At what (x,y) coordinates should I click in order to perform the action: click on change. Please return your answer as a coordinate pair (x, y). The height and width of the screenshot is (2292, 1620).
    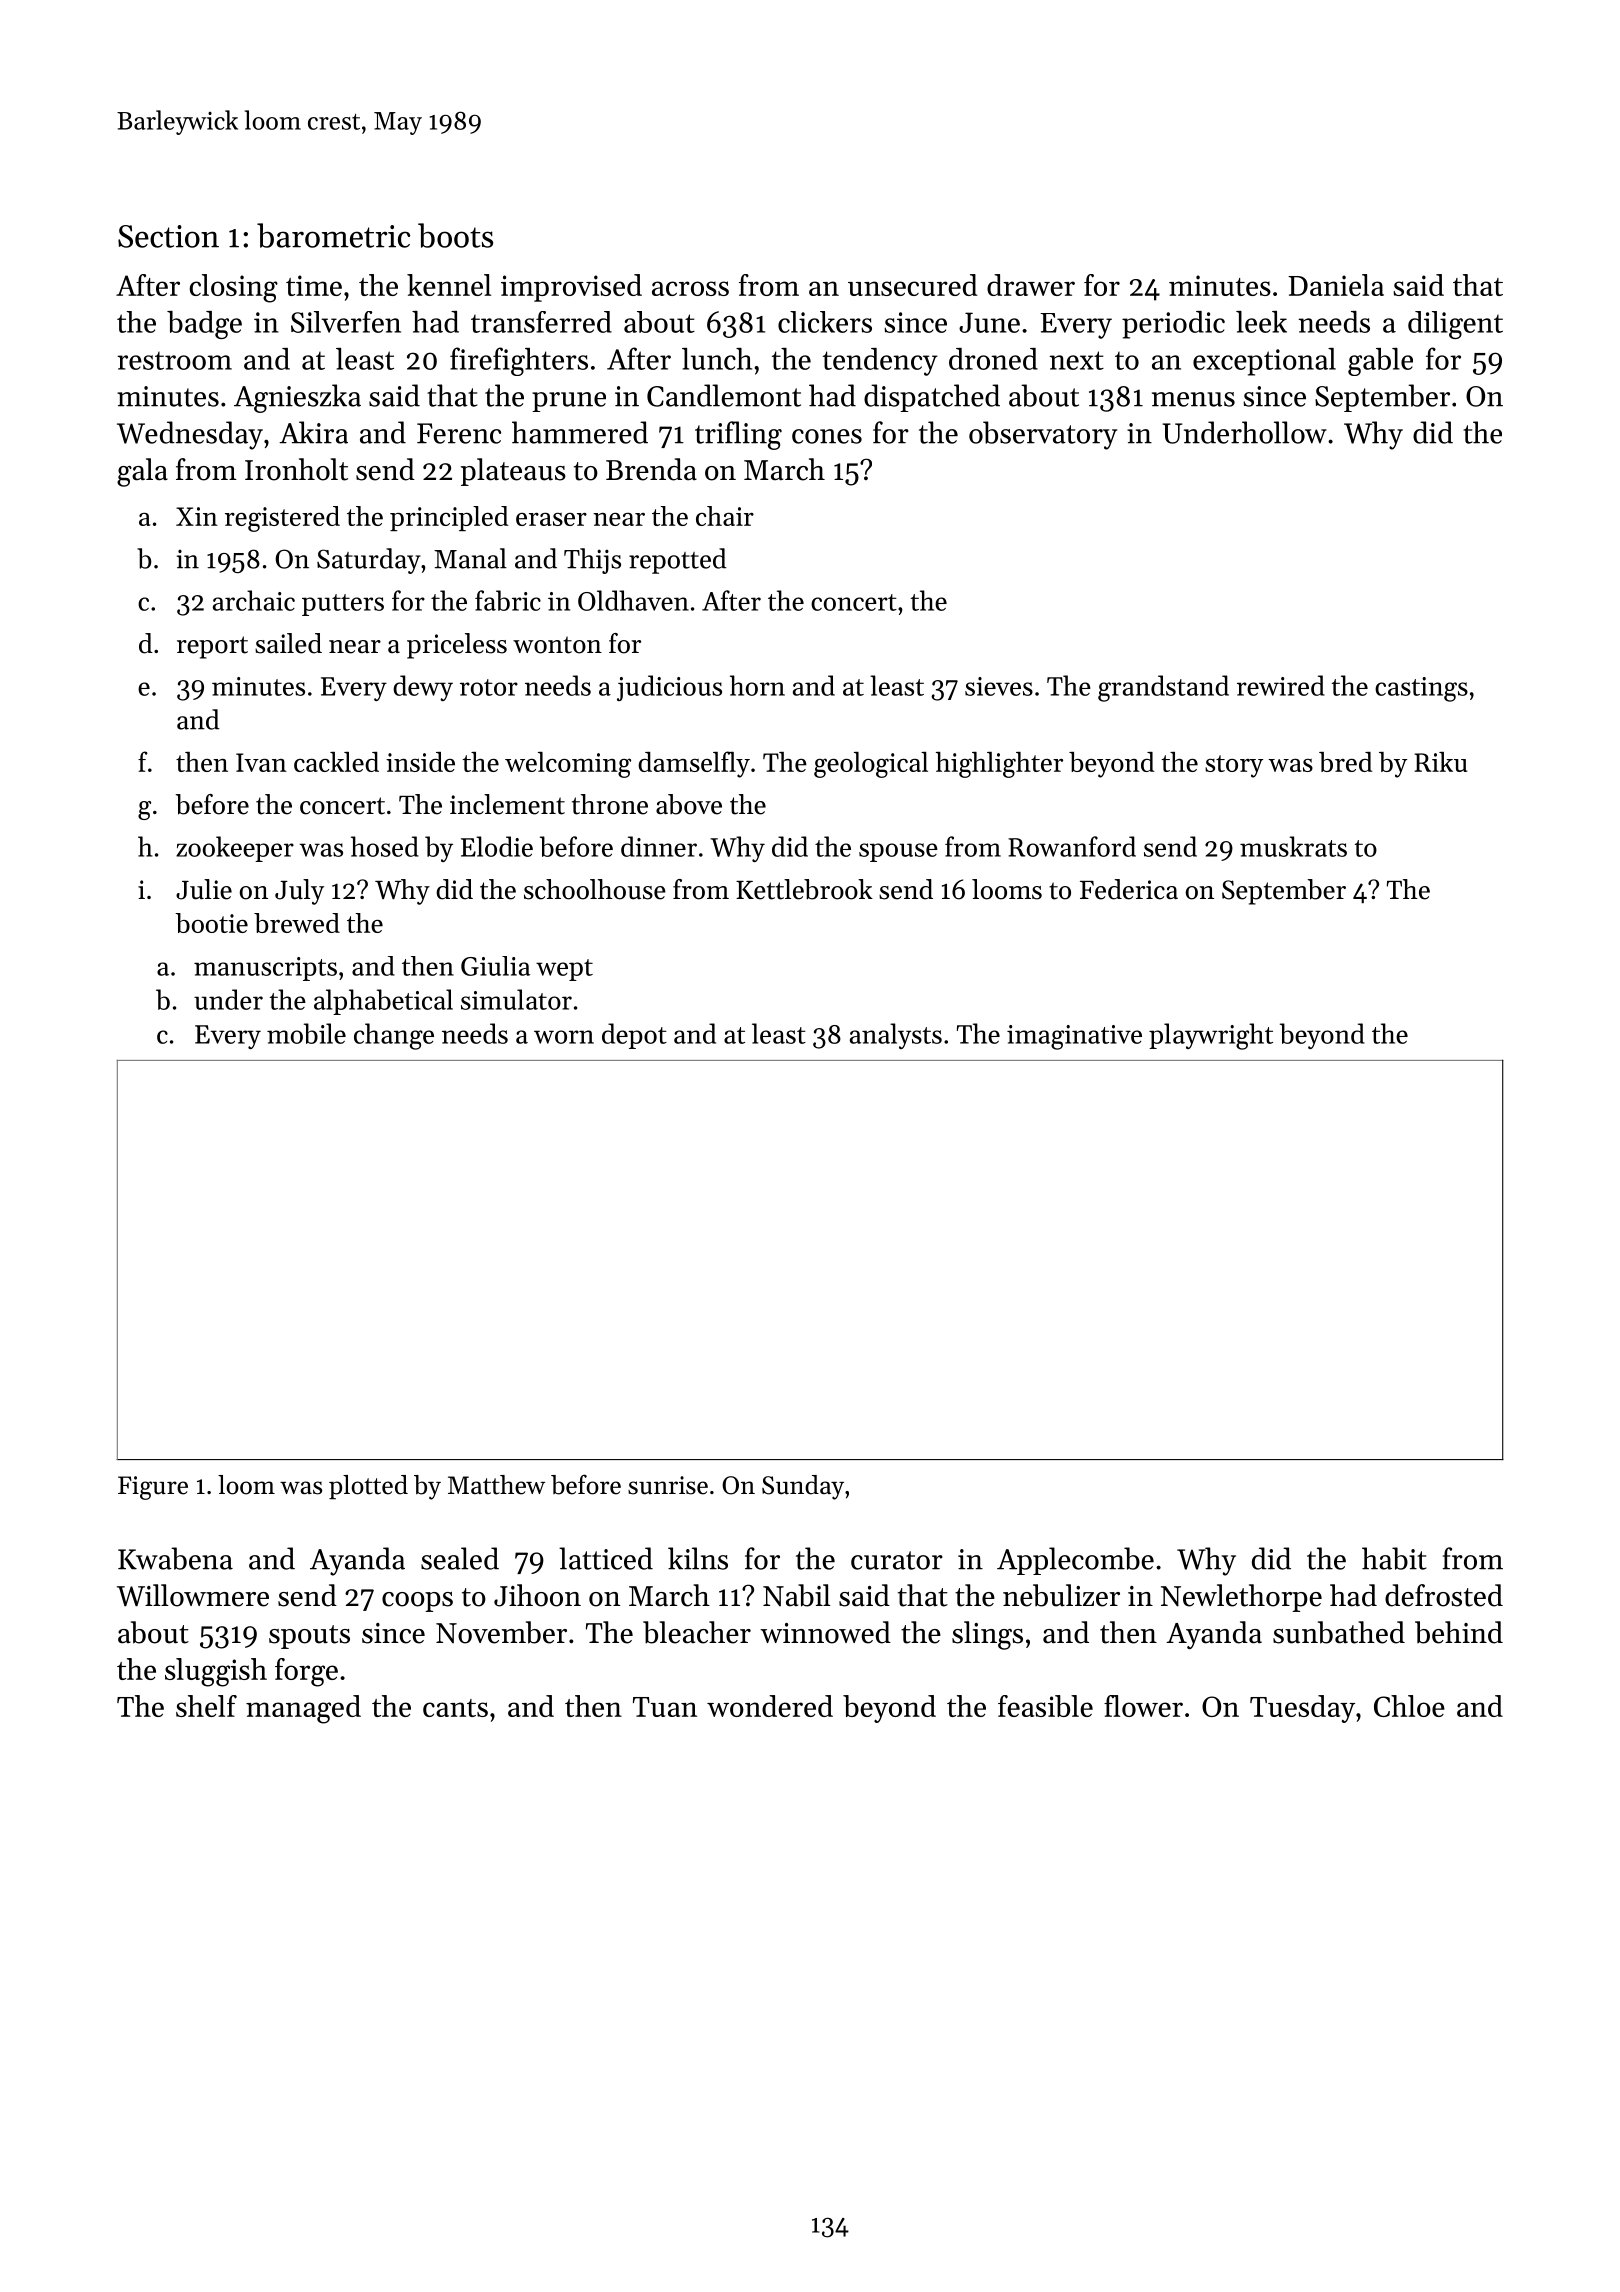
    Looking at the image, I should click on (394, 1036).
